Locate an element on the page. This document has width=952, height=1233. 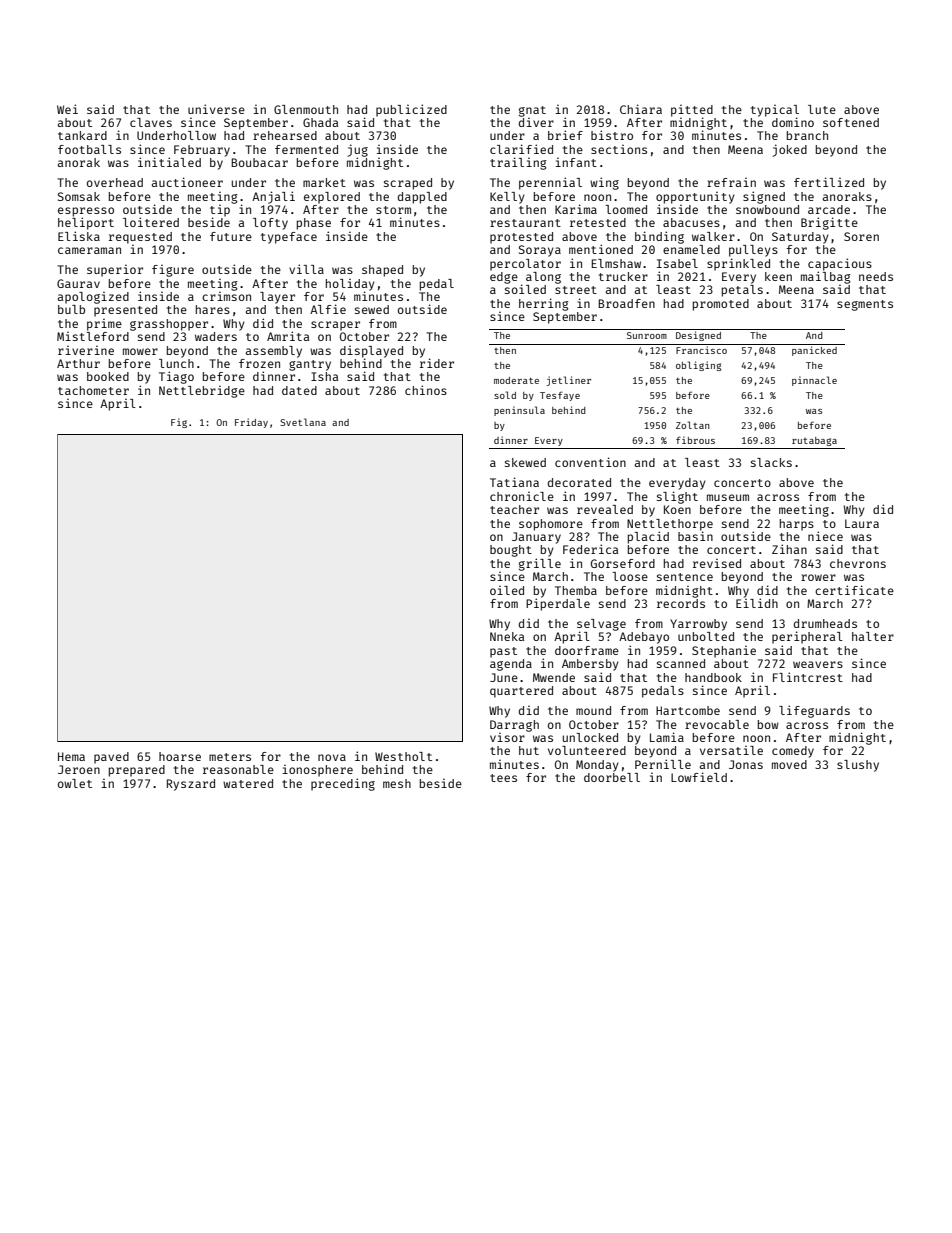
Friday is located at coordinates (251, 423).
